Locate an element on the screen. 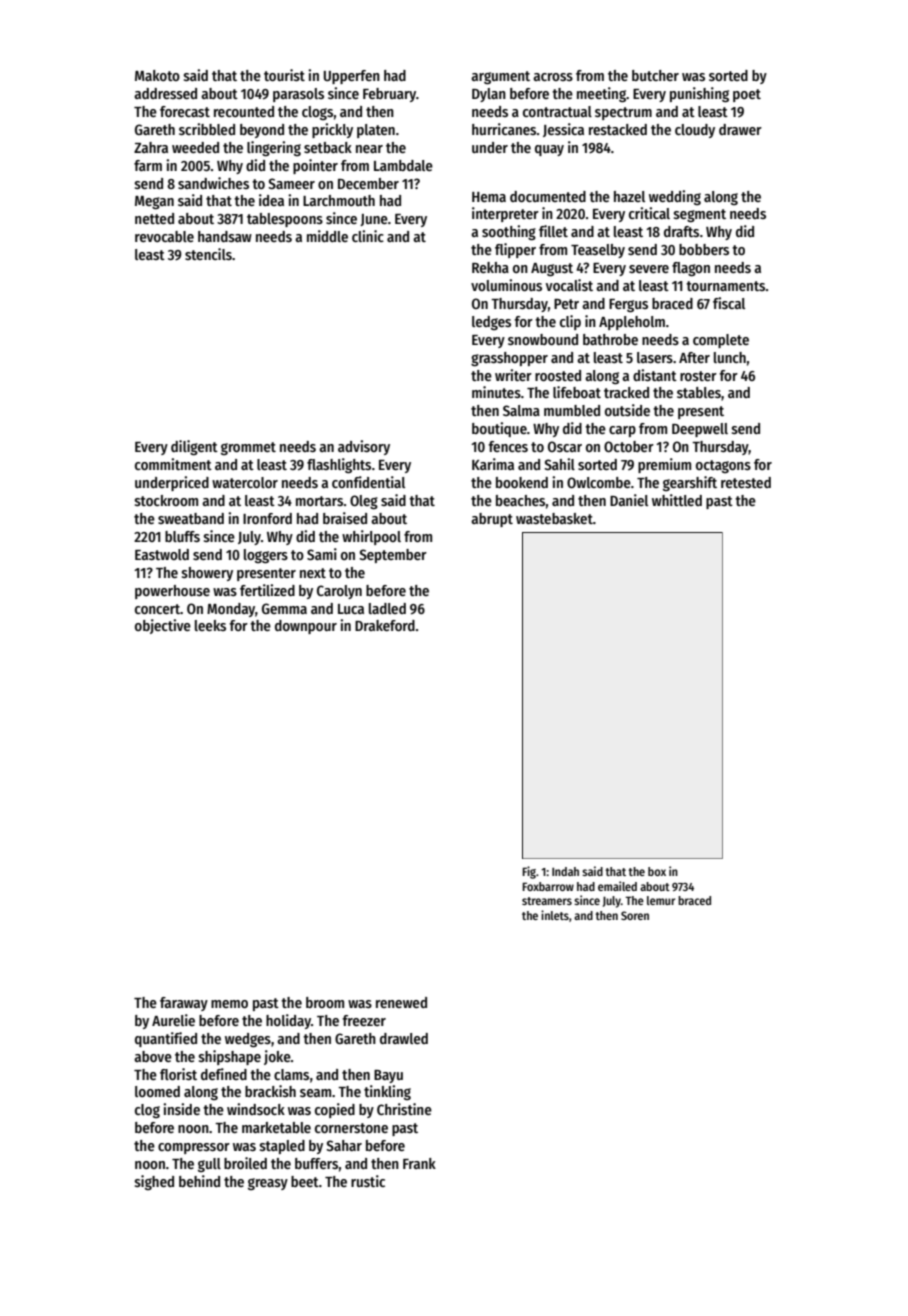  watercolor is located at coordinates (245, 482).
